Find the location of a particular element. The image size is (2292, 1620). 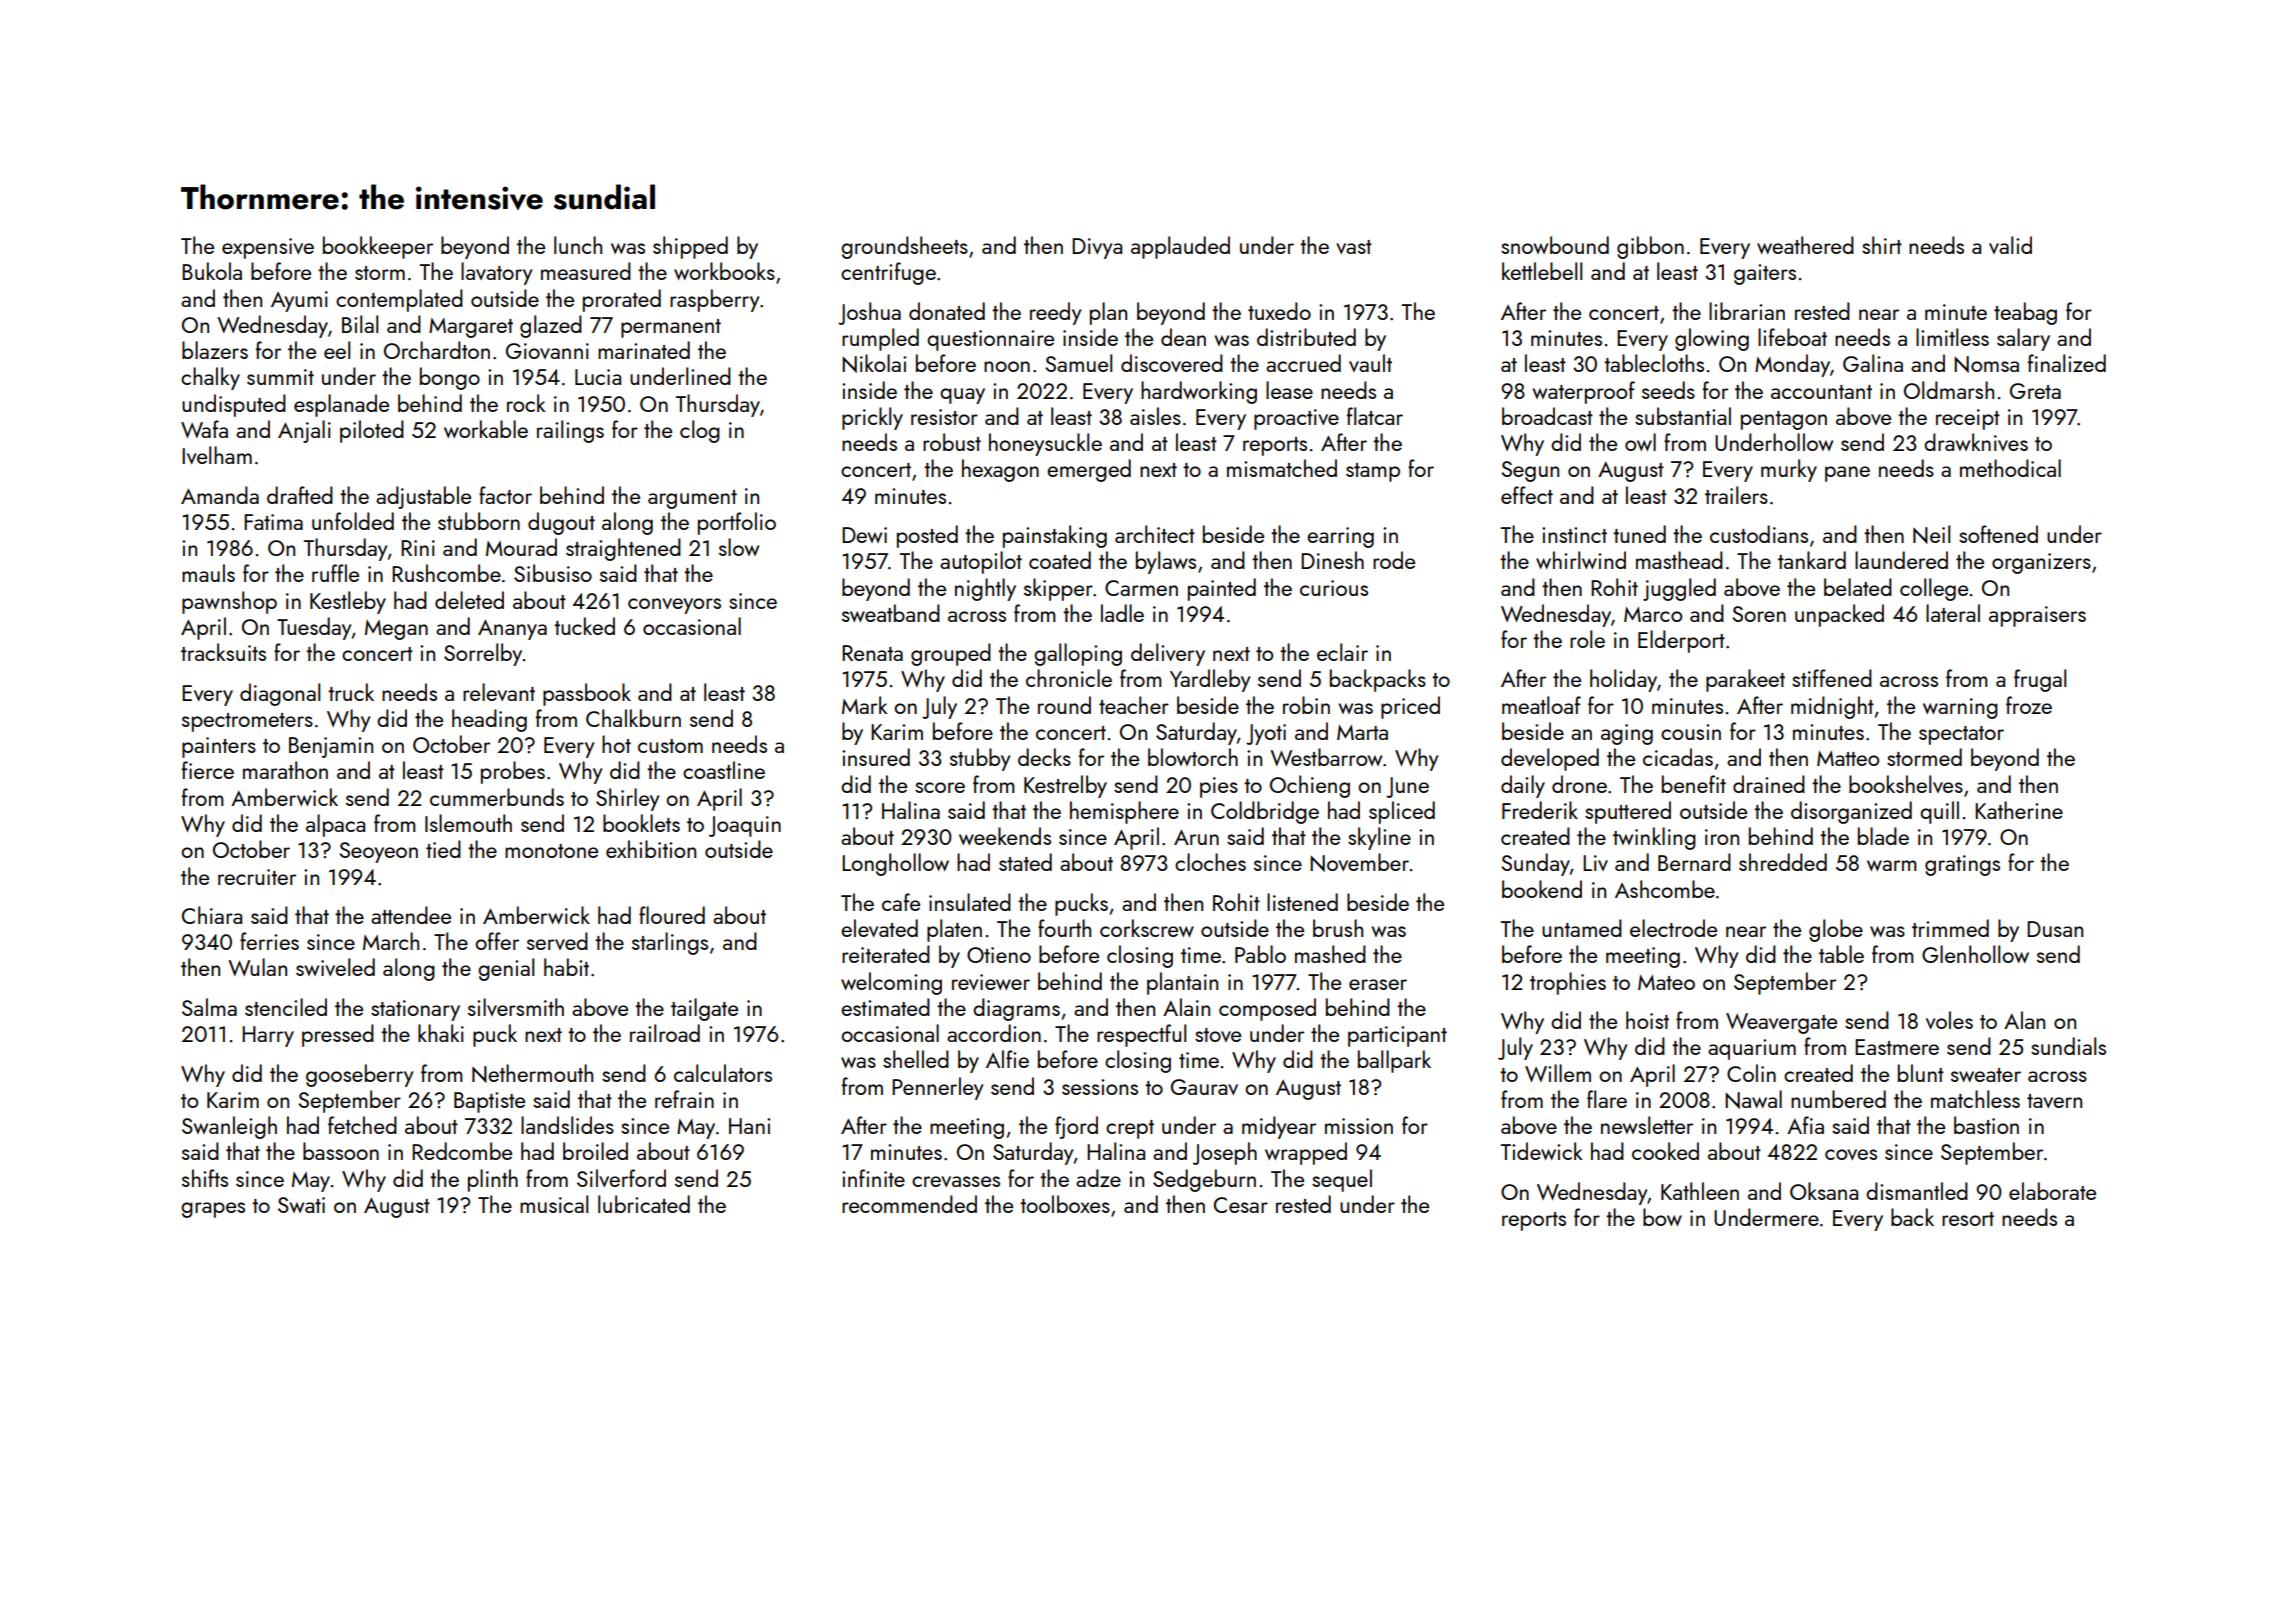

Swanleigh is located at coordinates (229, 1127).
